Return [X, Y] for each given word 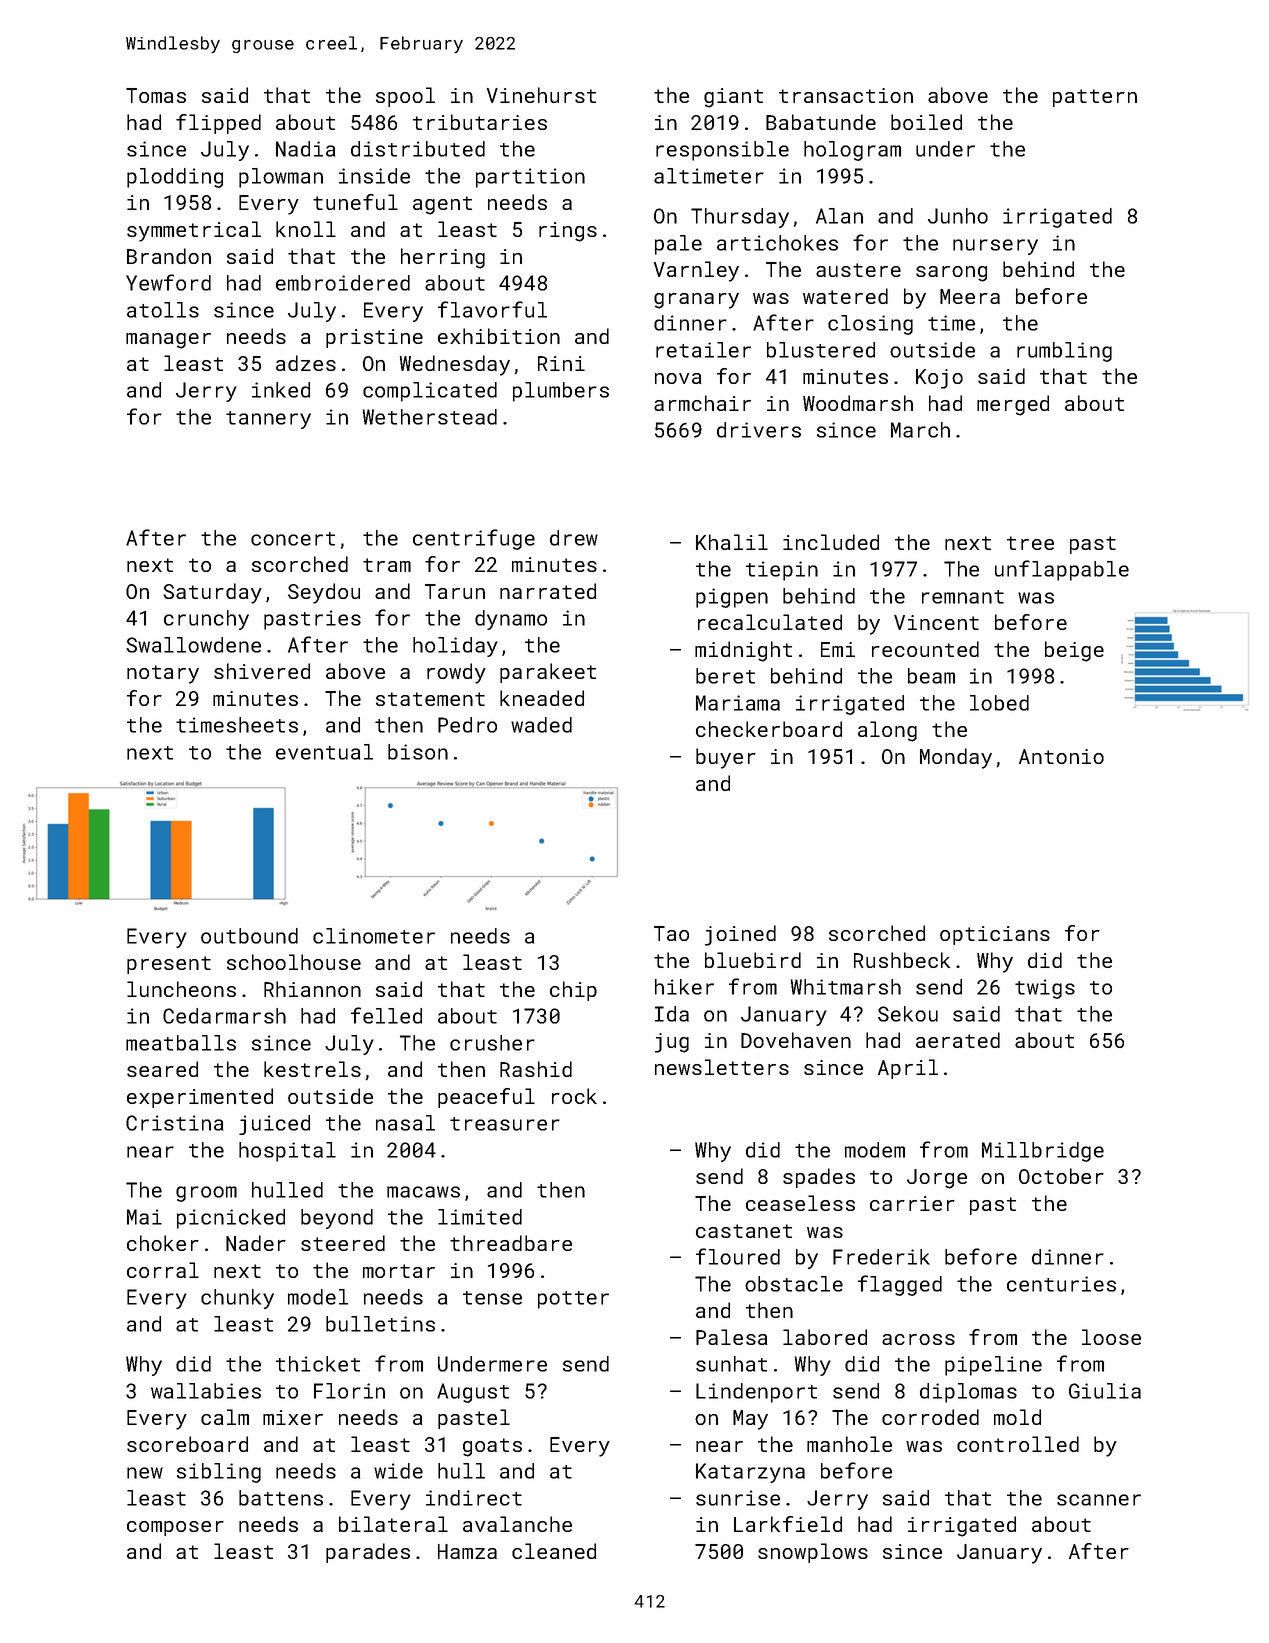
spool [405, 97]
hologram [852, 151]
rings [568, 232]
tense [492, 1298]
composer [175, 1528]
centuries [1061, 1284]
